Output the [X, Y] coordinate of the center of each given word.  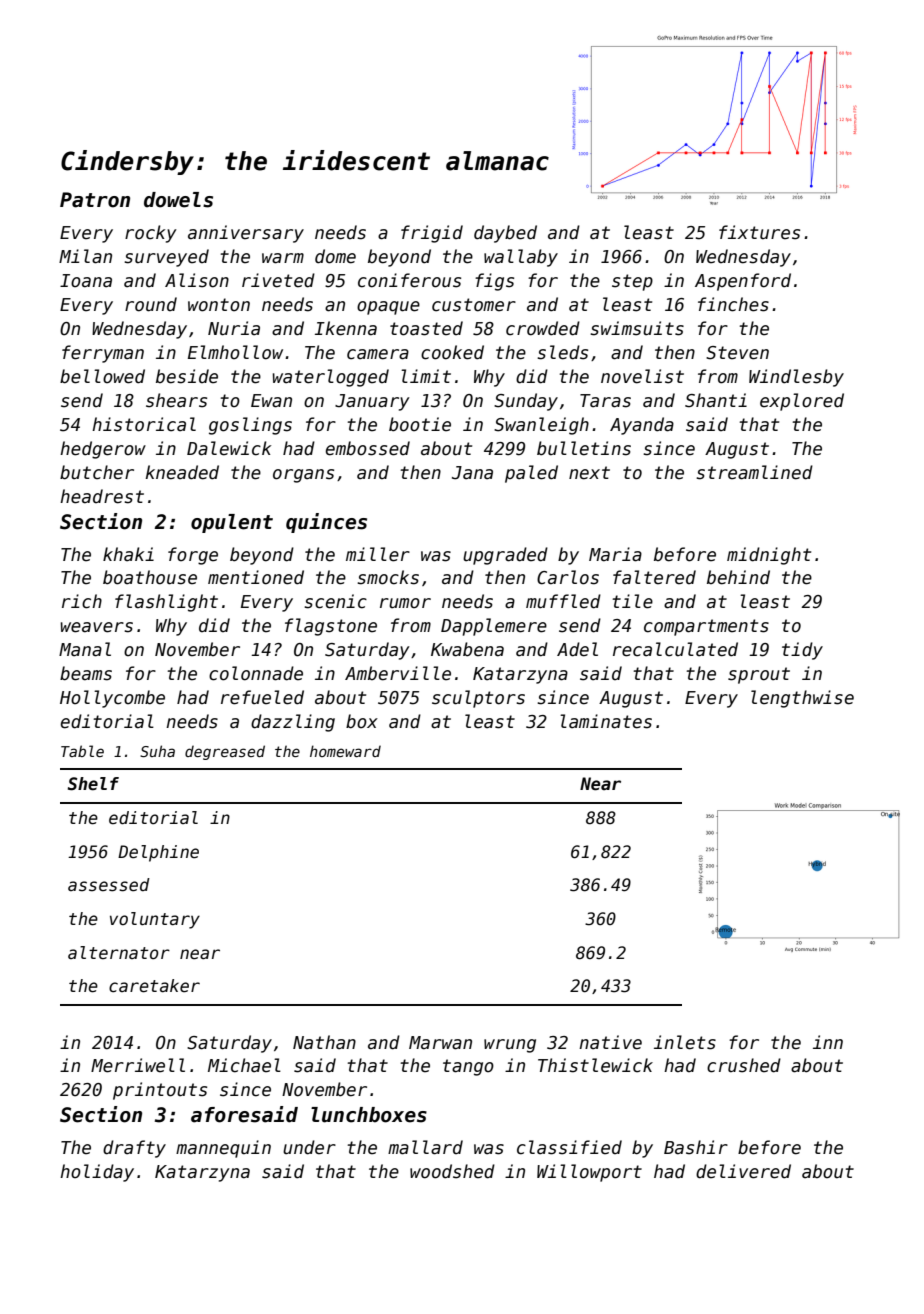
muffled [563, 601]
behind [738, 577]
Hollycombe [112, 699]
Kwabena [467, 649]
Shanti [716, 400]
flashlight [166, 603]
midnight [769, 556]
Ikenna [346, 328]
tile [632, 601]
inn [828, 1042]
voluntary [155, 920]
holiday [97, 1173]
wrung [510, 1046]
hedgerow [103, 450]
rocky [151, 234]
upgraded [505, 556]
